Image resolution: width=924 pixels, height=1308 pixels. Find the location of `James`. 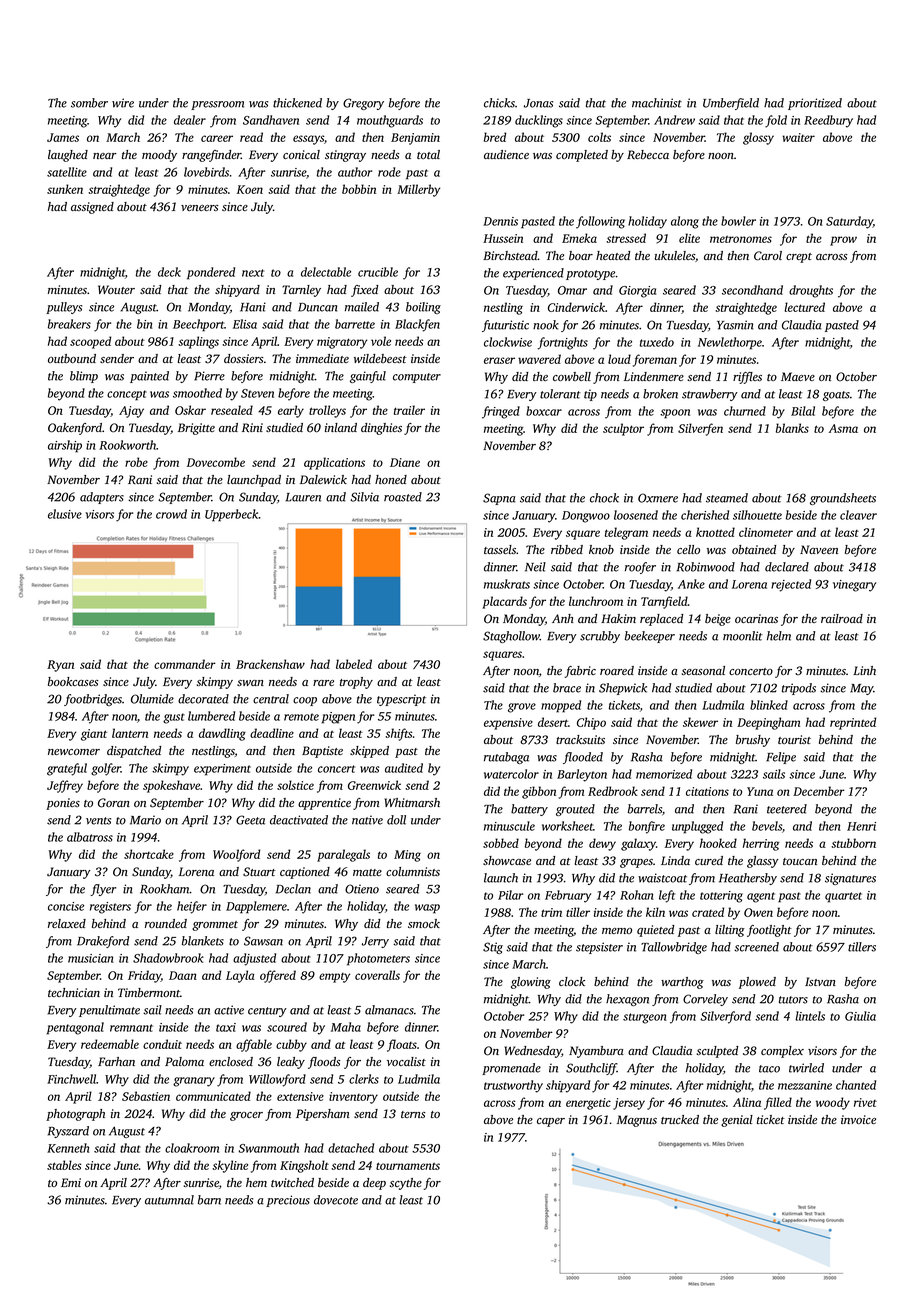

James is located at coordinates (63, 137).
